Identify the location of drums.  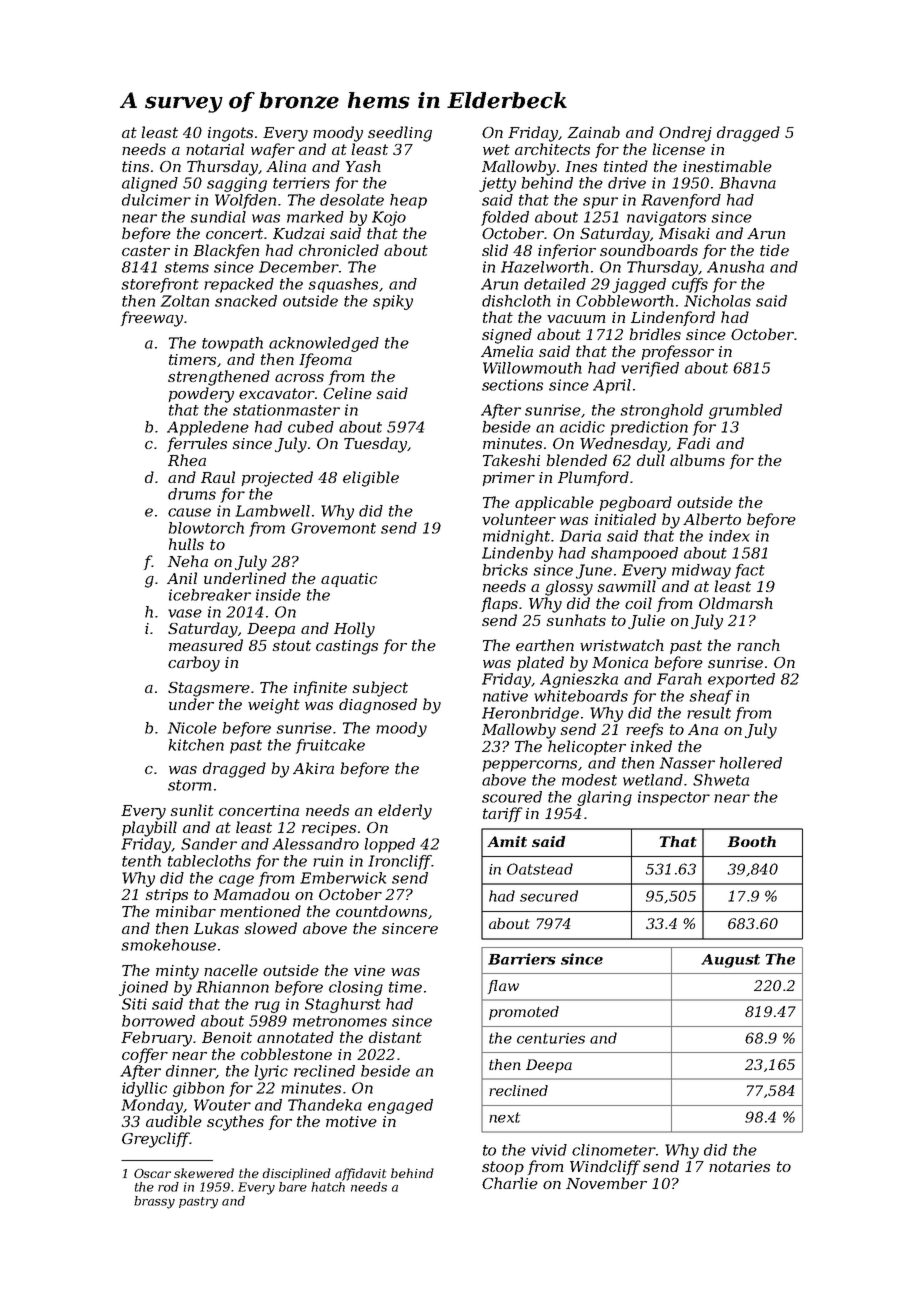
(192, 494).
